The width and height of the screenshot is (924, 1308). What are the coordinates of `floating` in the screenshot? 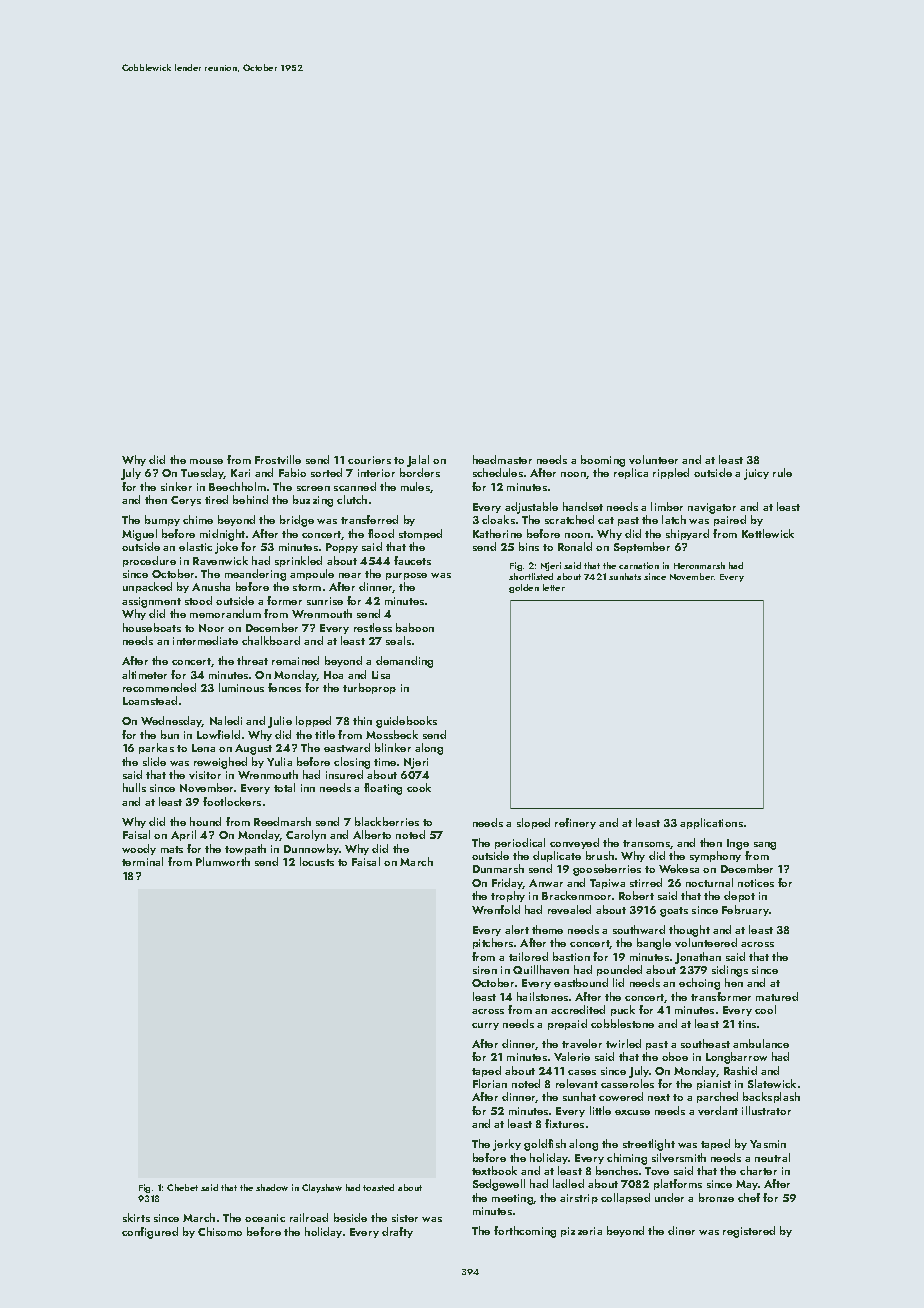 It's located at (383, 789).
